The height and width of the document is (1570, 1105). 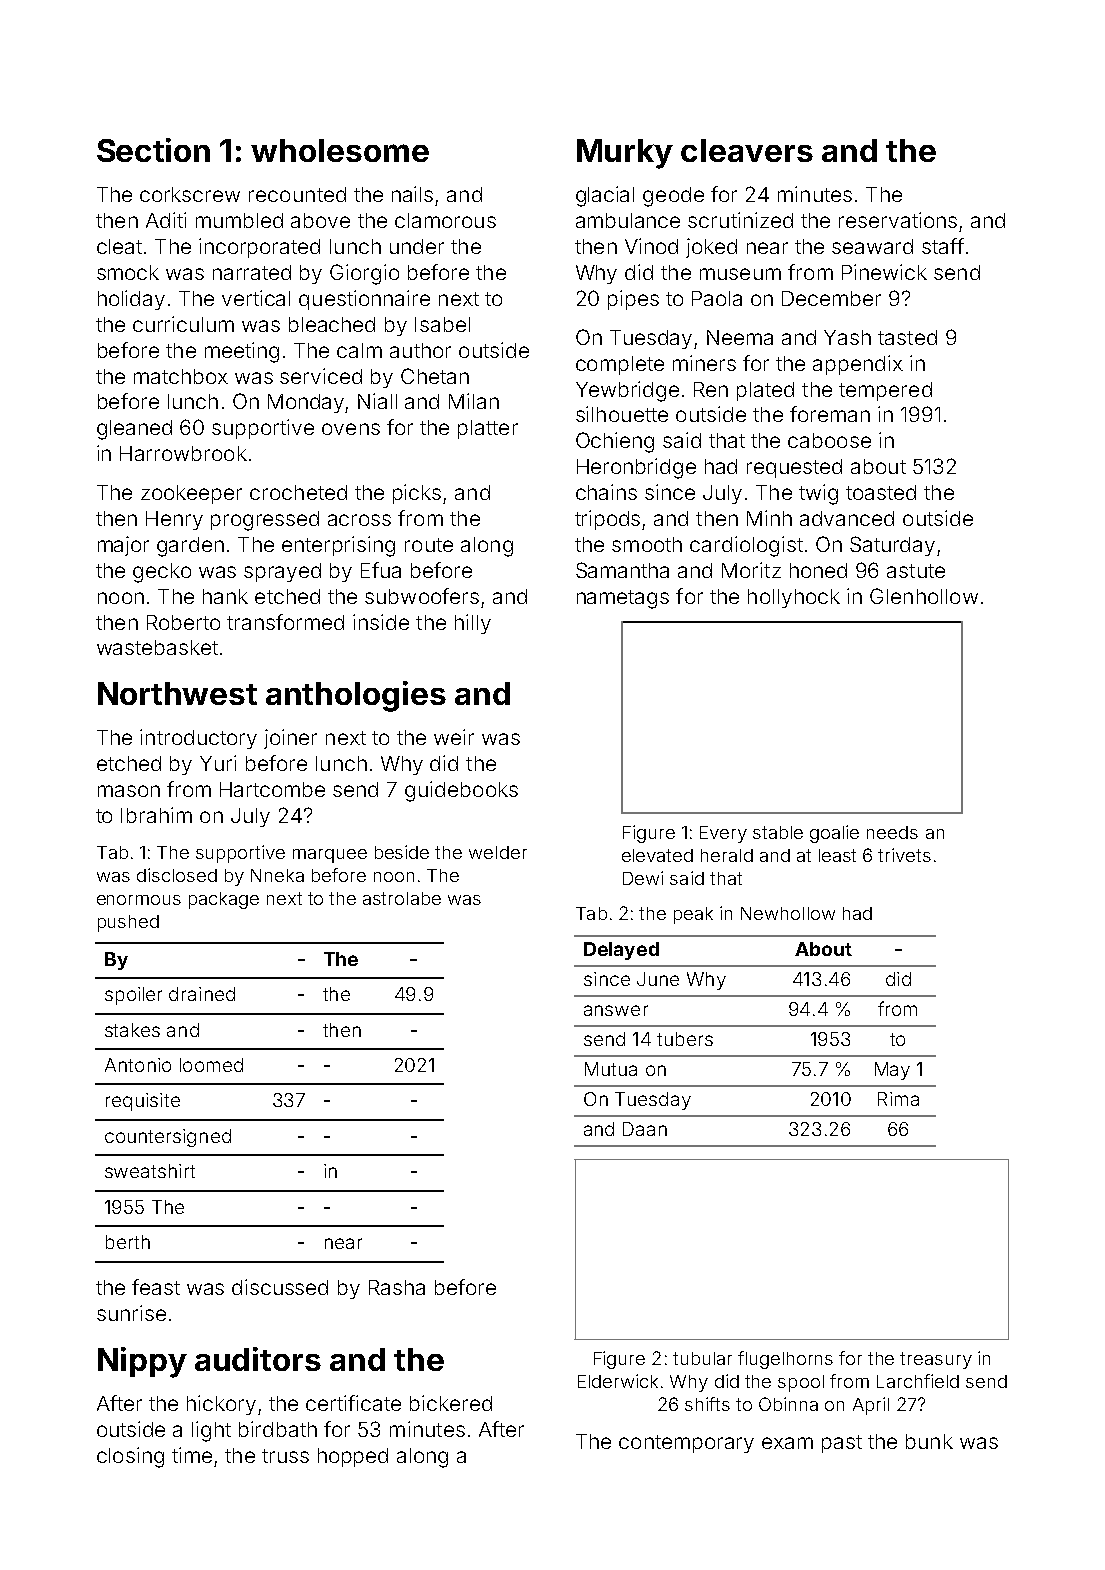 What do you see at coordinates (128, 1242) in the document?
I see `berth` at bounding box center [128, 1242].
